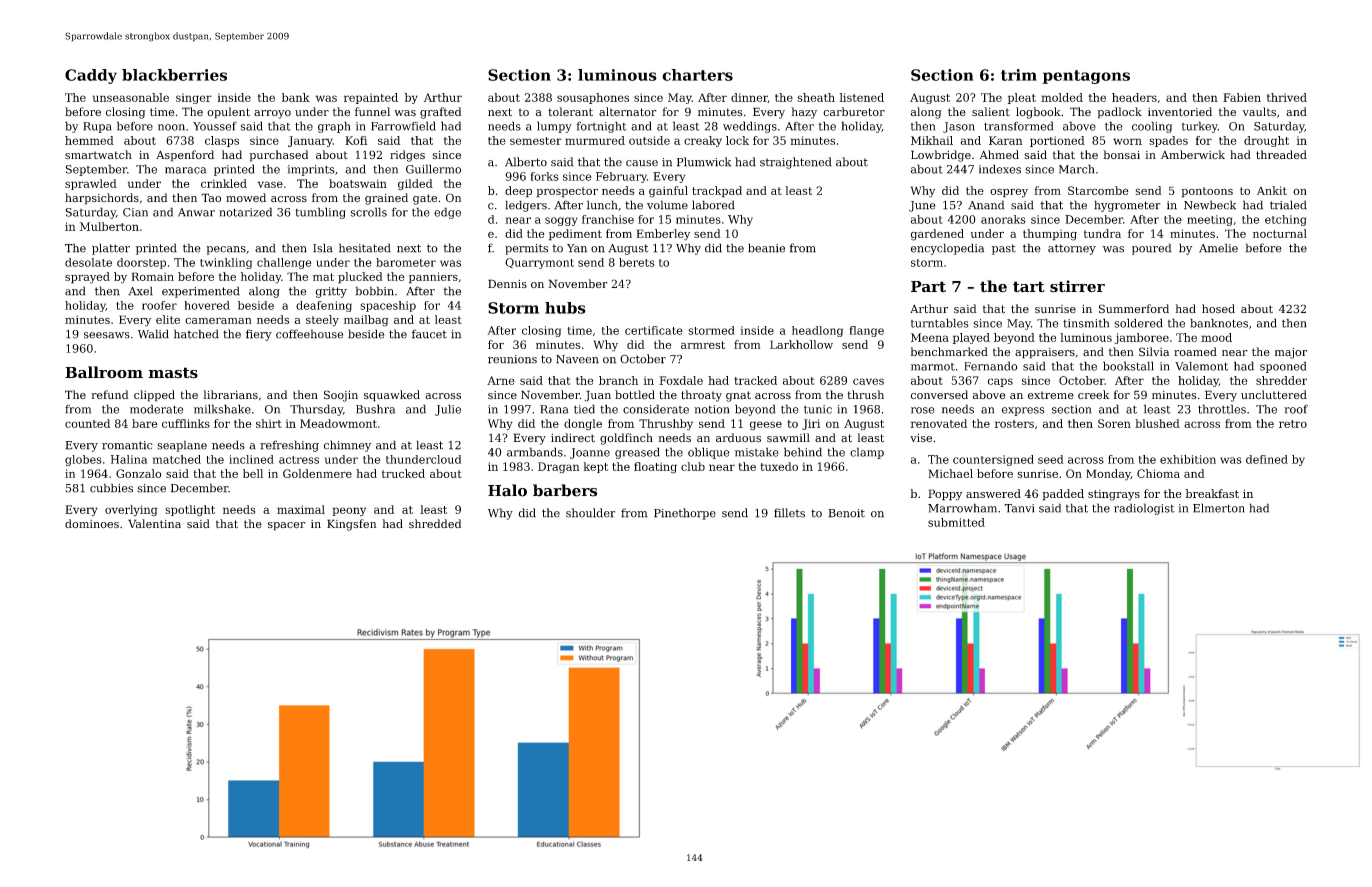 Image resolution: width=1372 pixels, height=887 pixels. Describe the element at coordinates (1051, 395) in the document. I see `extreme` at that location.
